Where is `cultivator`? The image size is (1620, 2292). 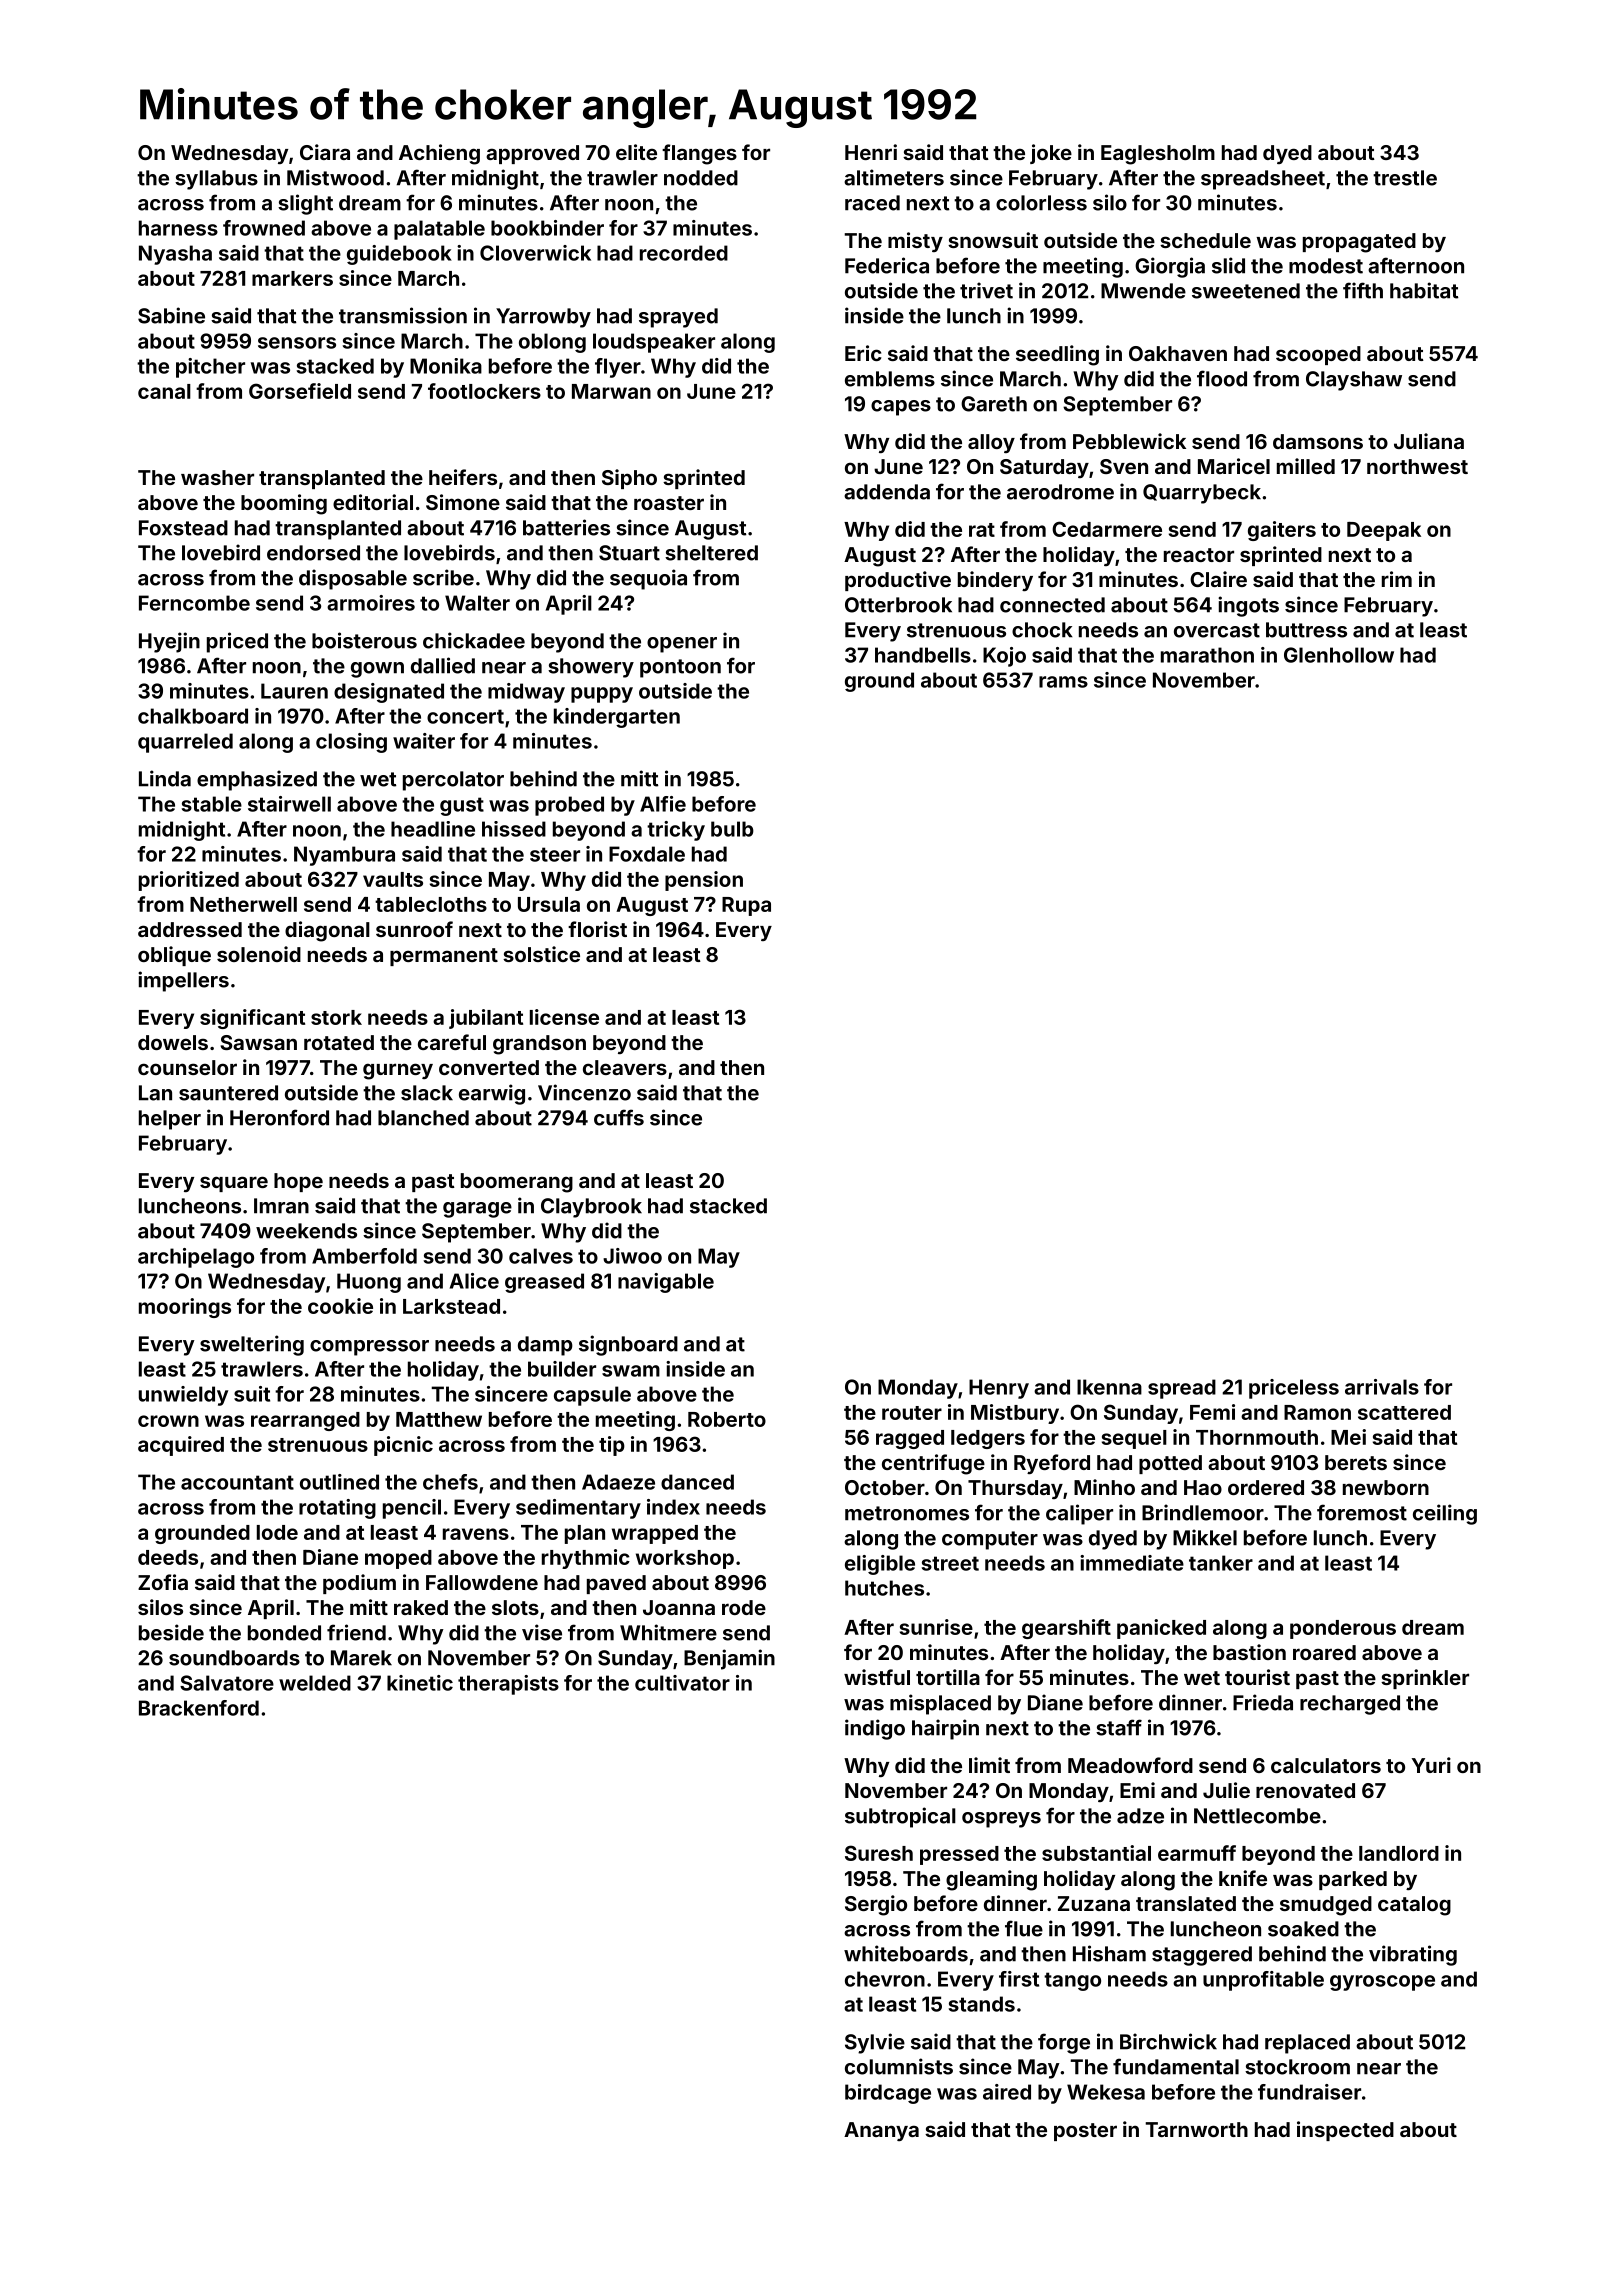
cultivator is located at coordinates (682, 1683).
